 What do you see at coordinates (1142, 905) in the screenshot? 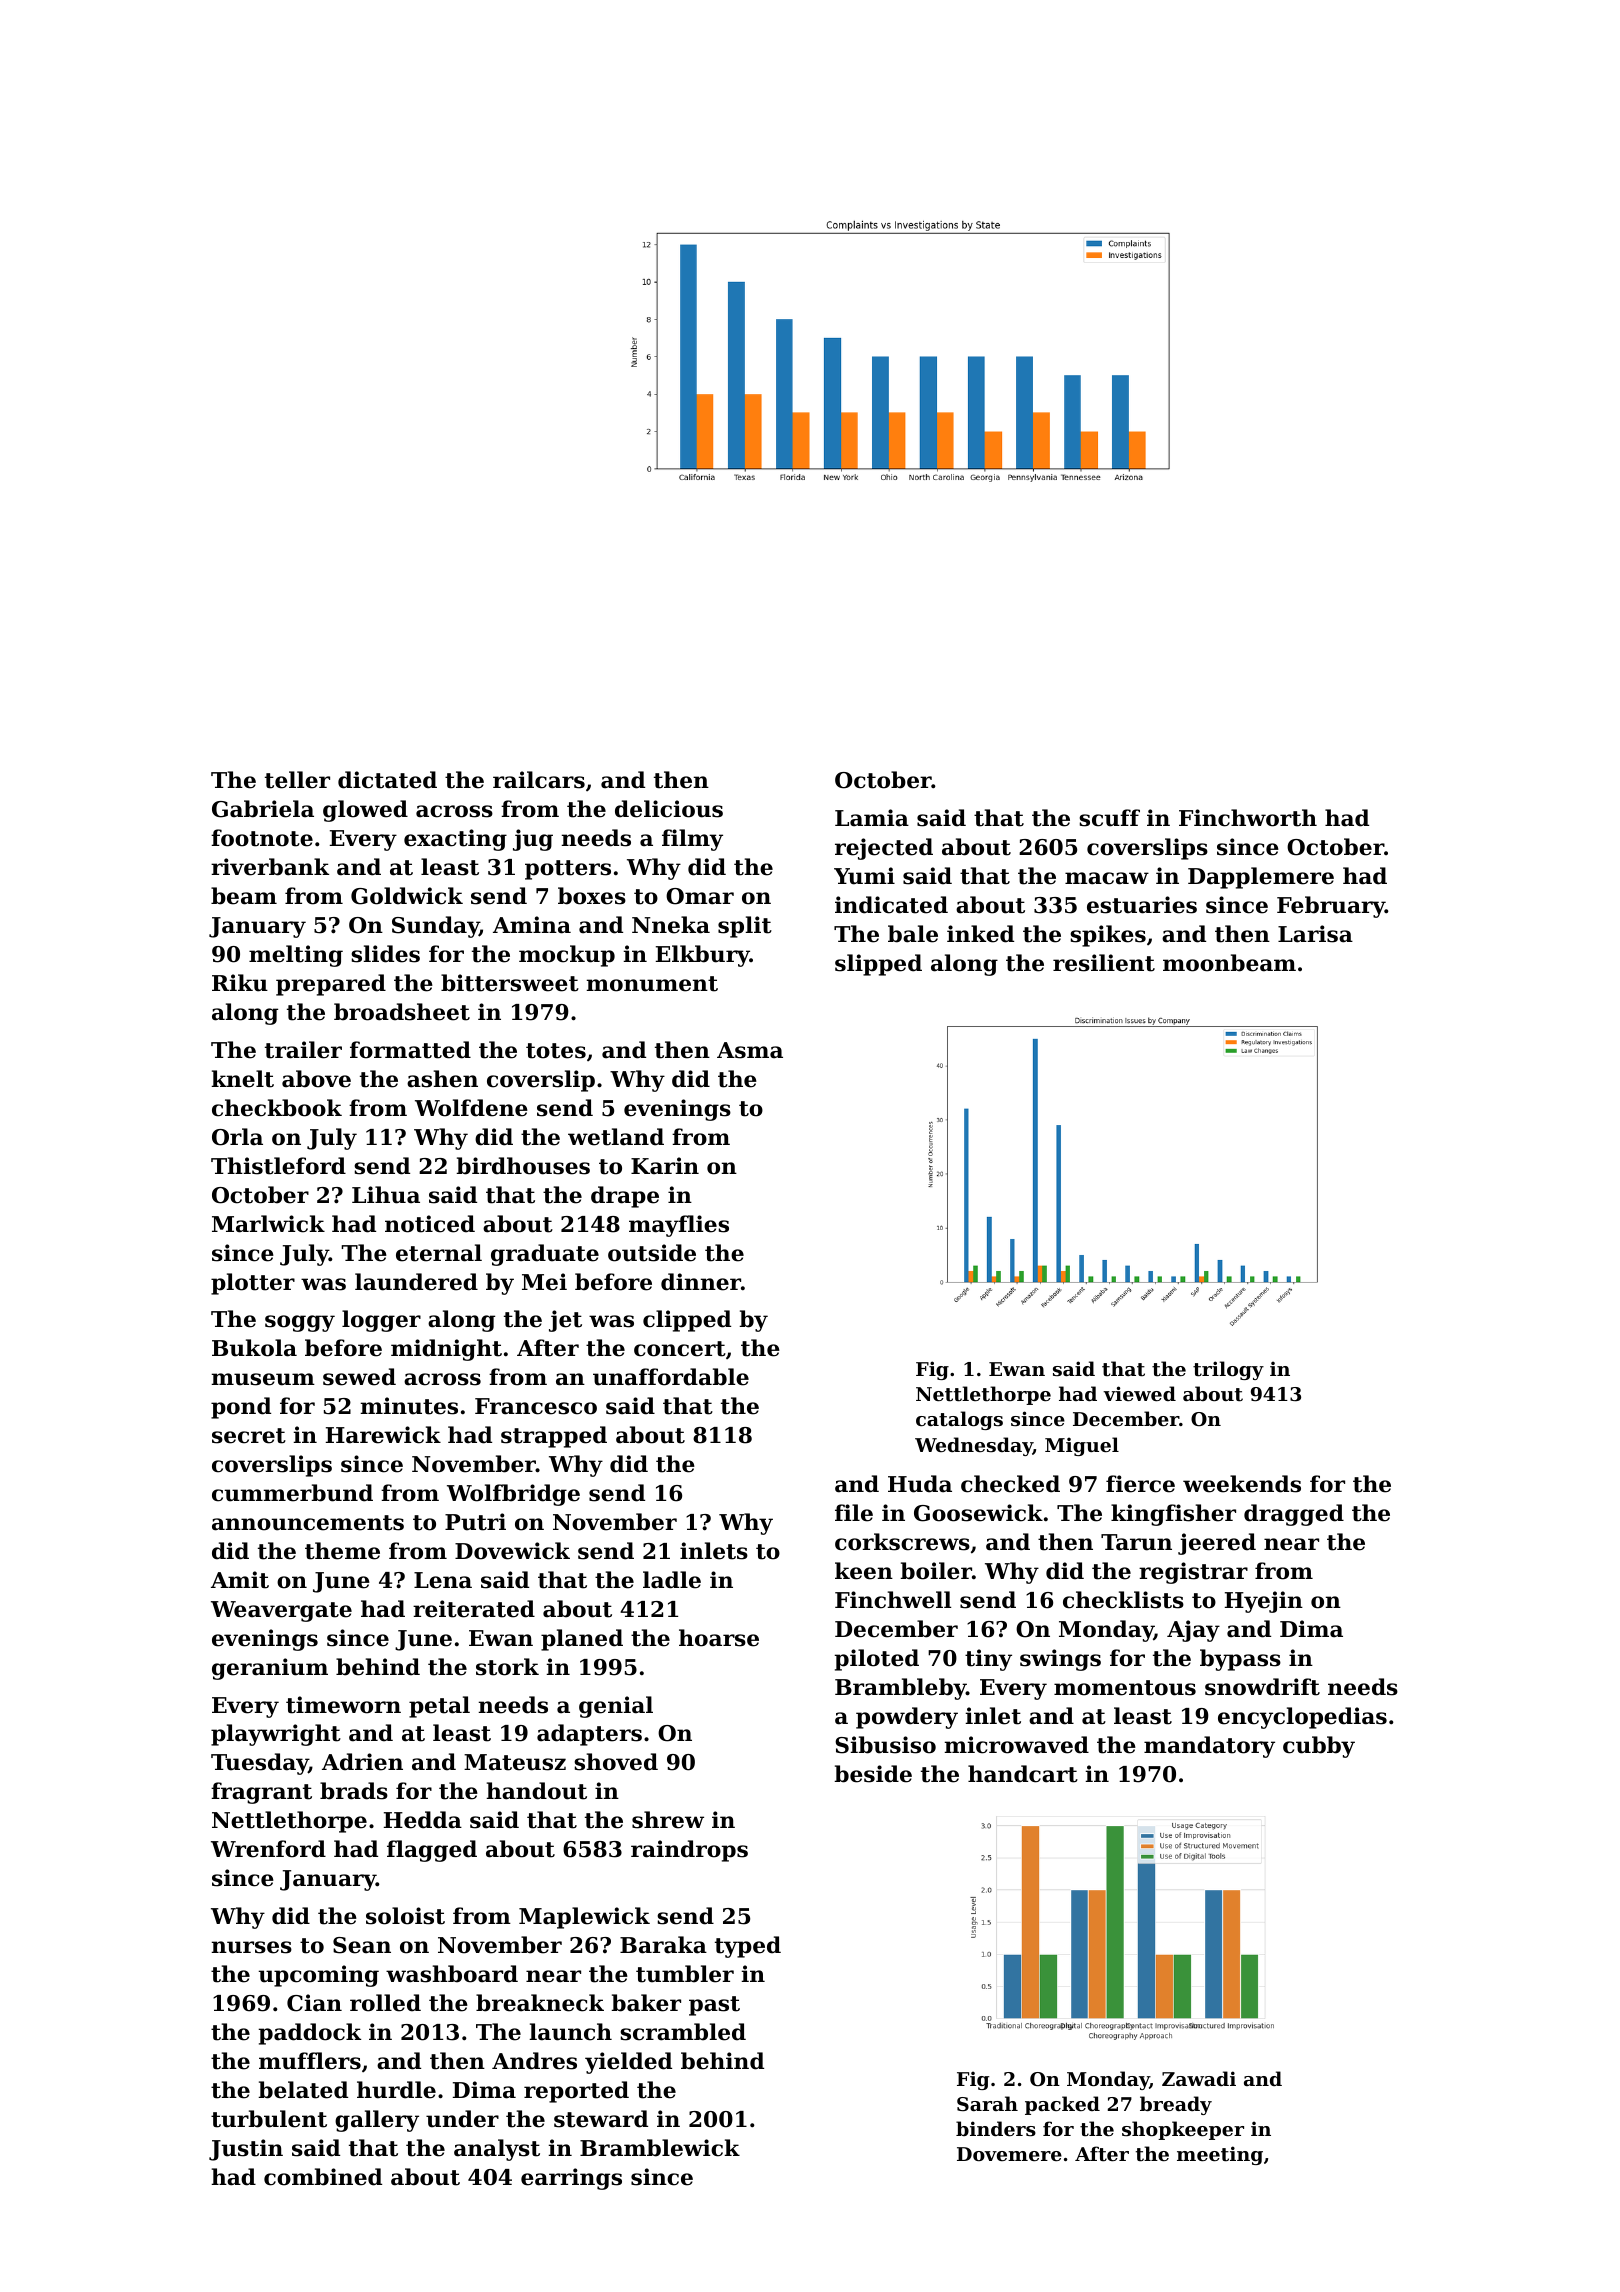
I see `estuaries` at bounding box center [1142, 905].
